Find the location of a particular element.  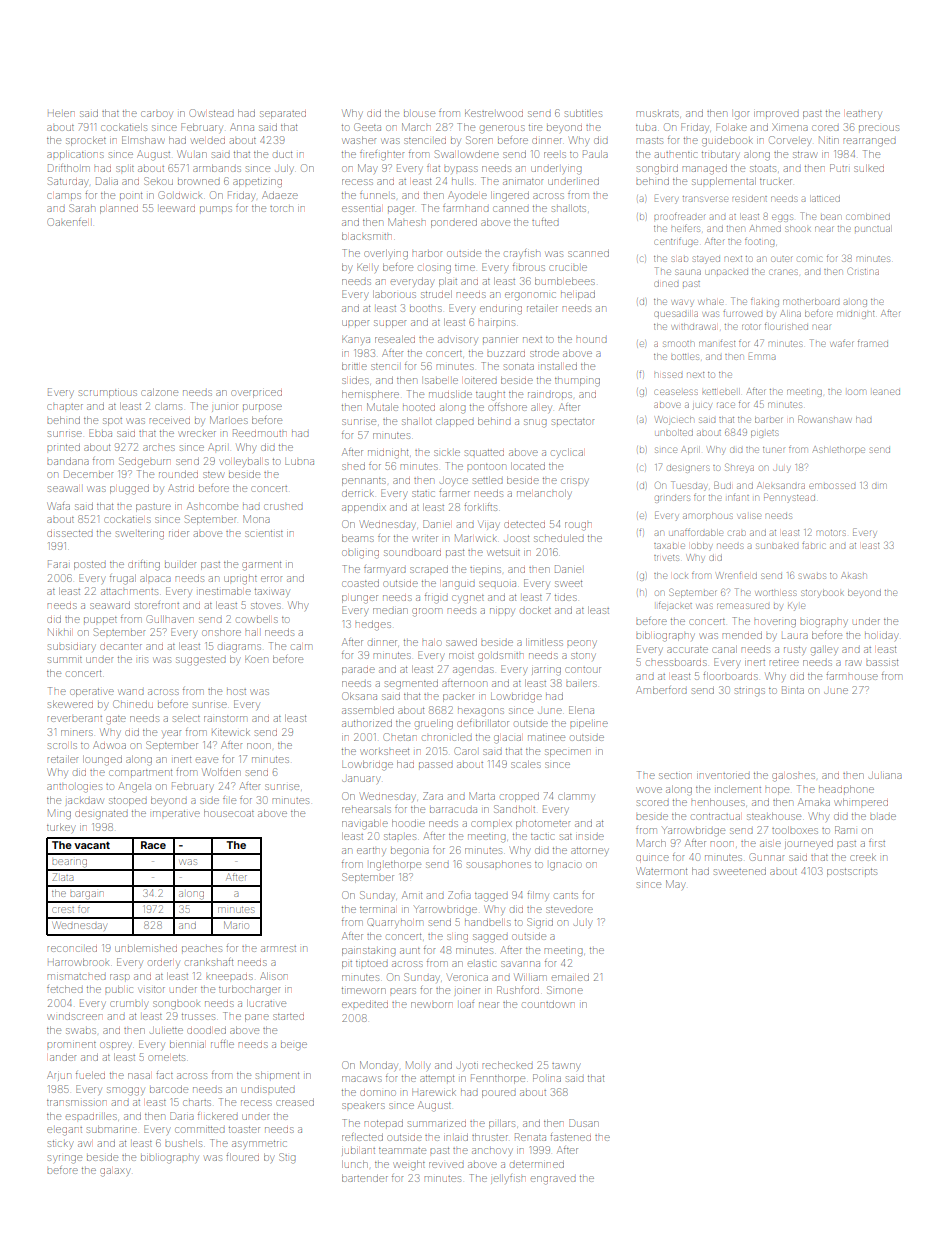

leeward is located at coordinates (177, 209).
